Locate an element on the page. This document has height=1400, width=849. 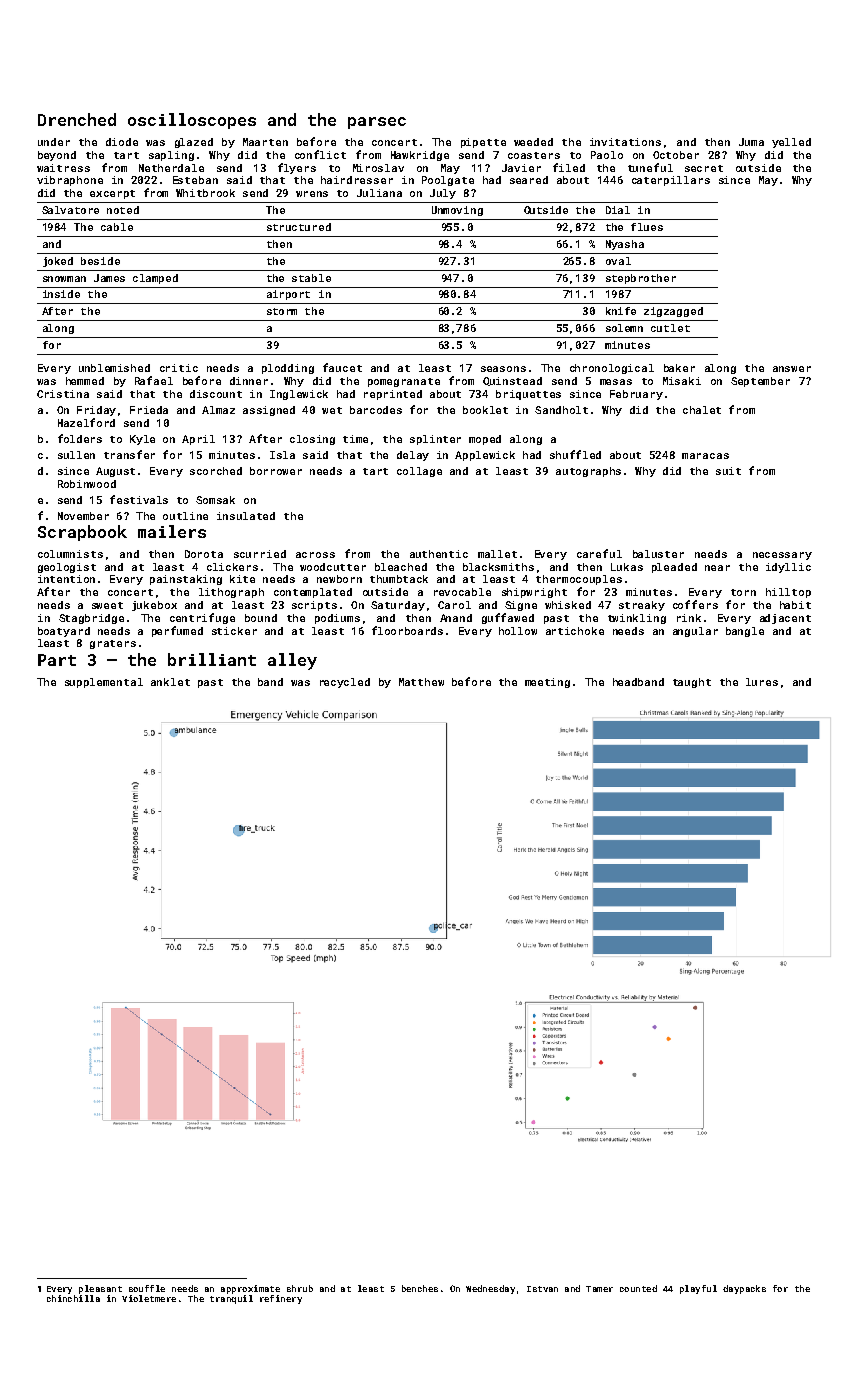
rink is located at coordinates (689, 618).
